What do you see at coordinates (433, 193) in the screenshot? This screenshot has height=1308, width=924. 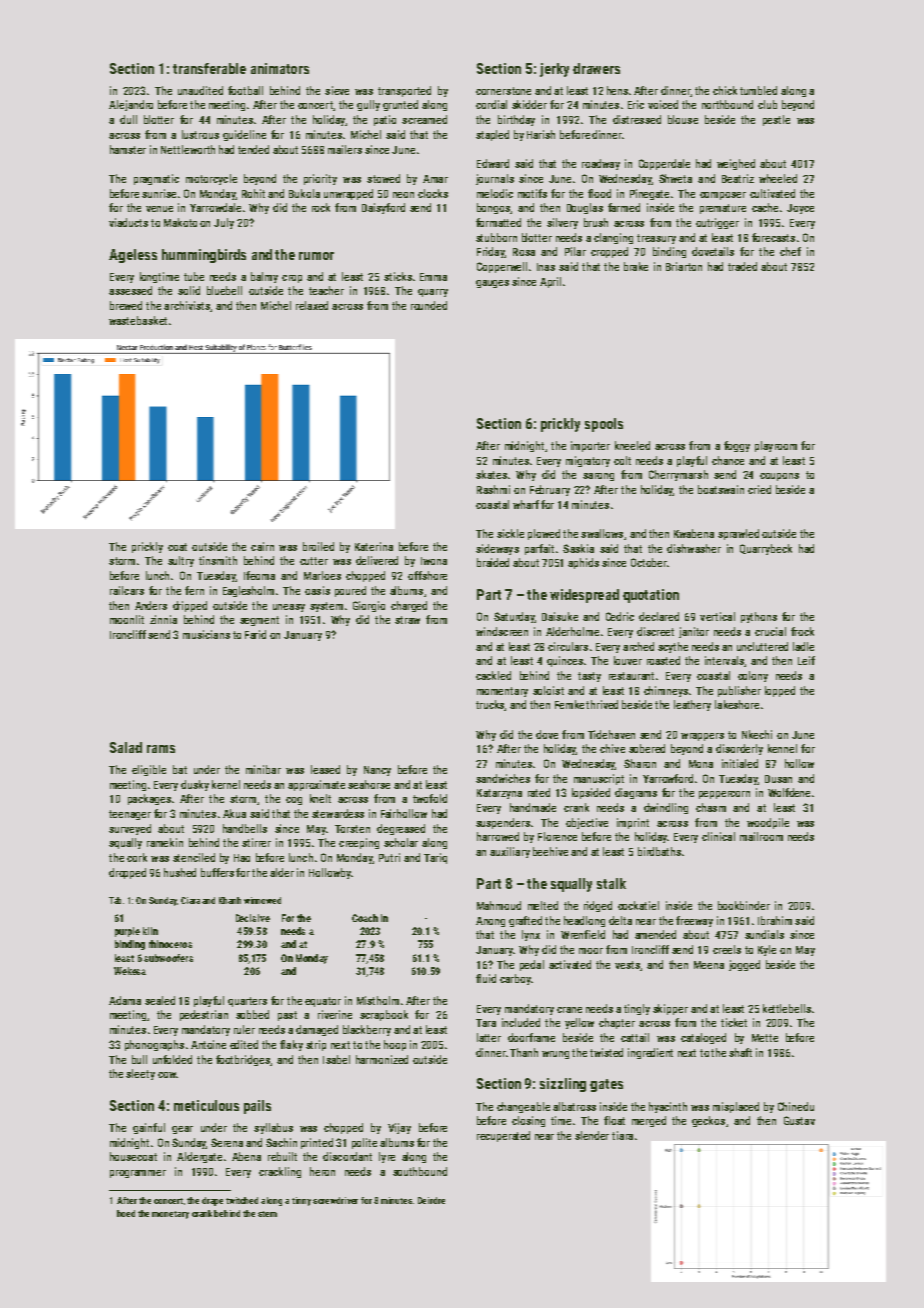 I see `clocks` at bounding box center [433, 193].
